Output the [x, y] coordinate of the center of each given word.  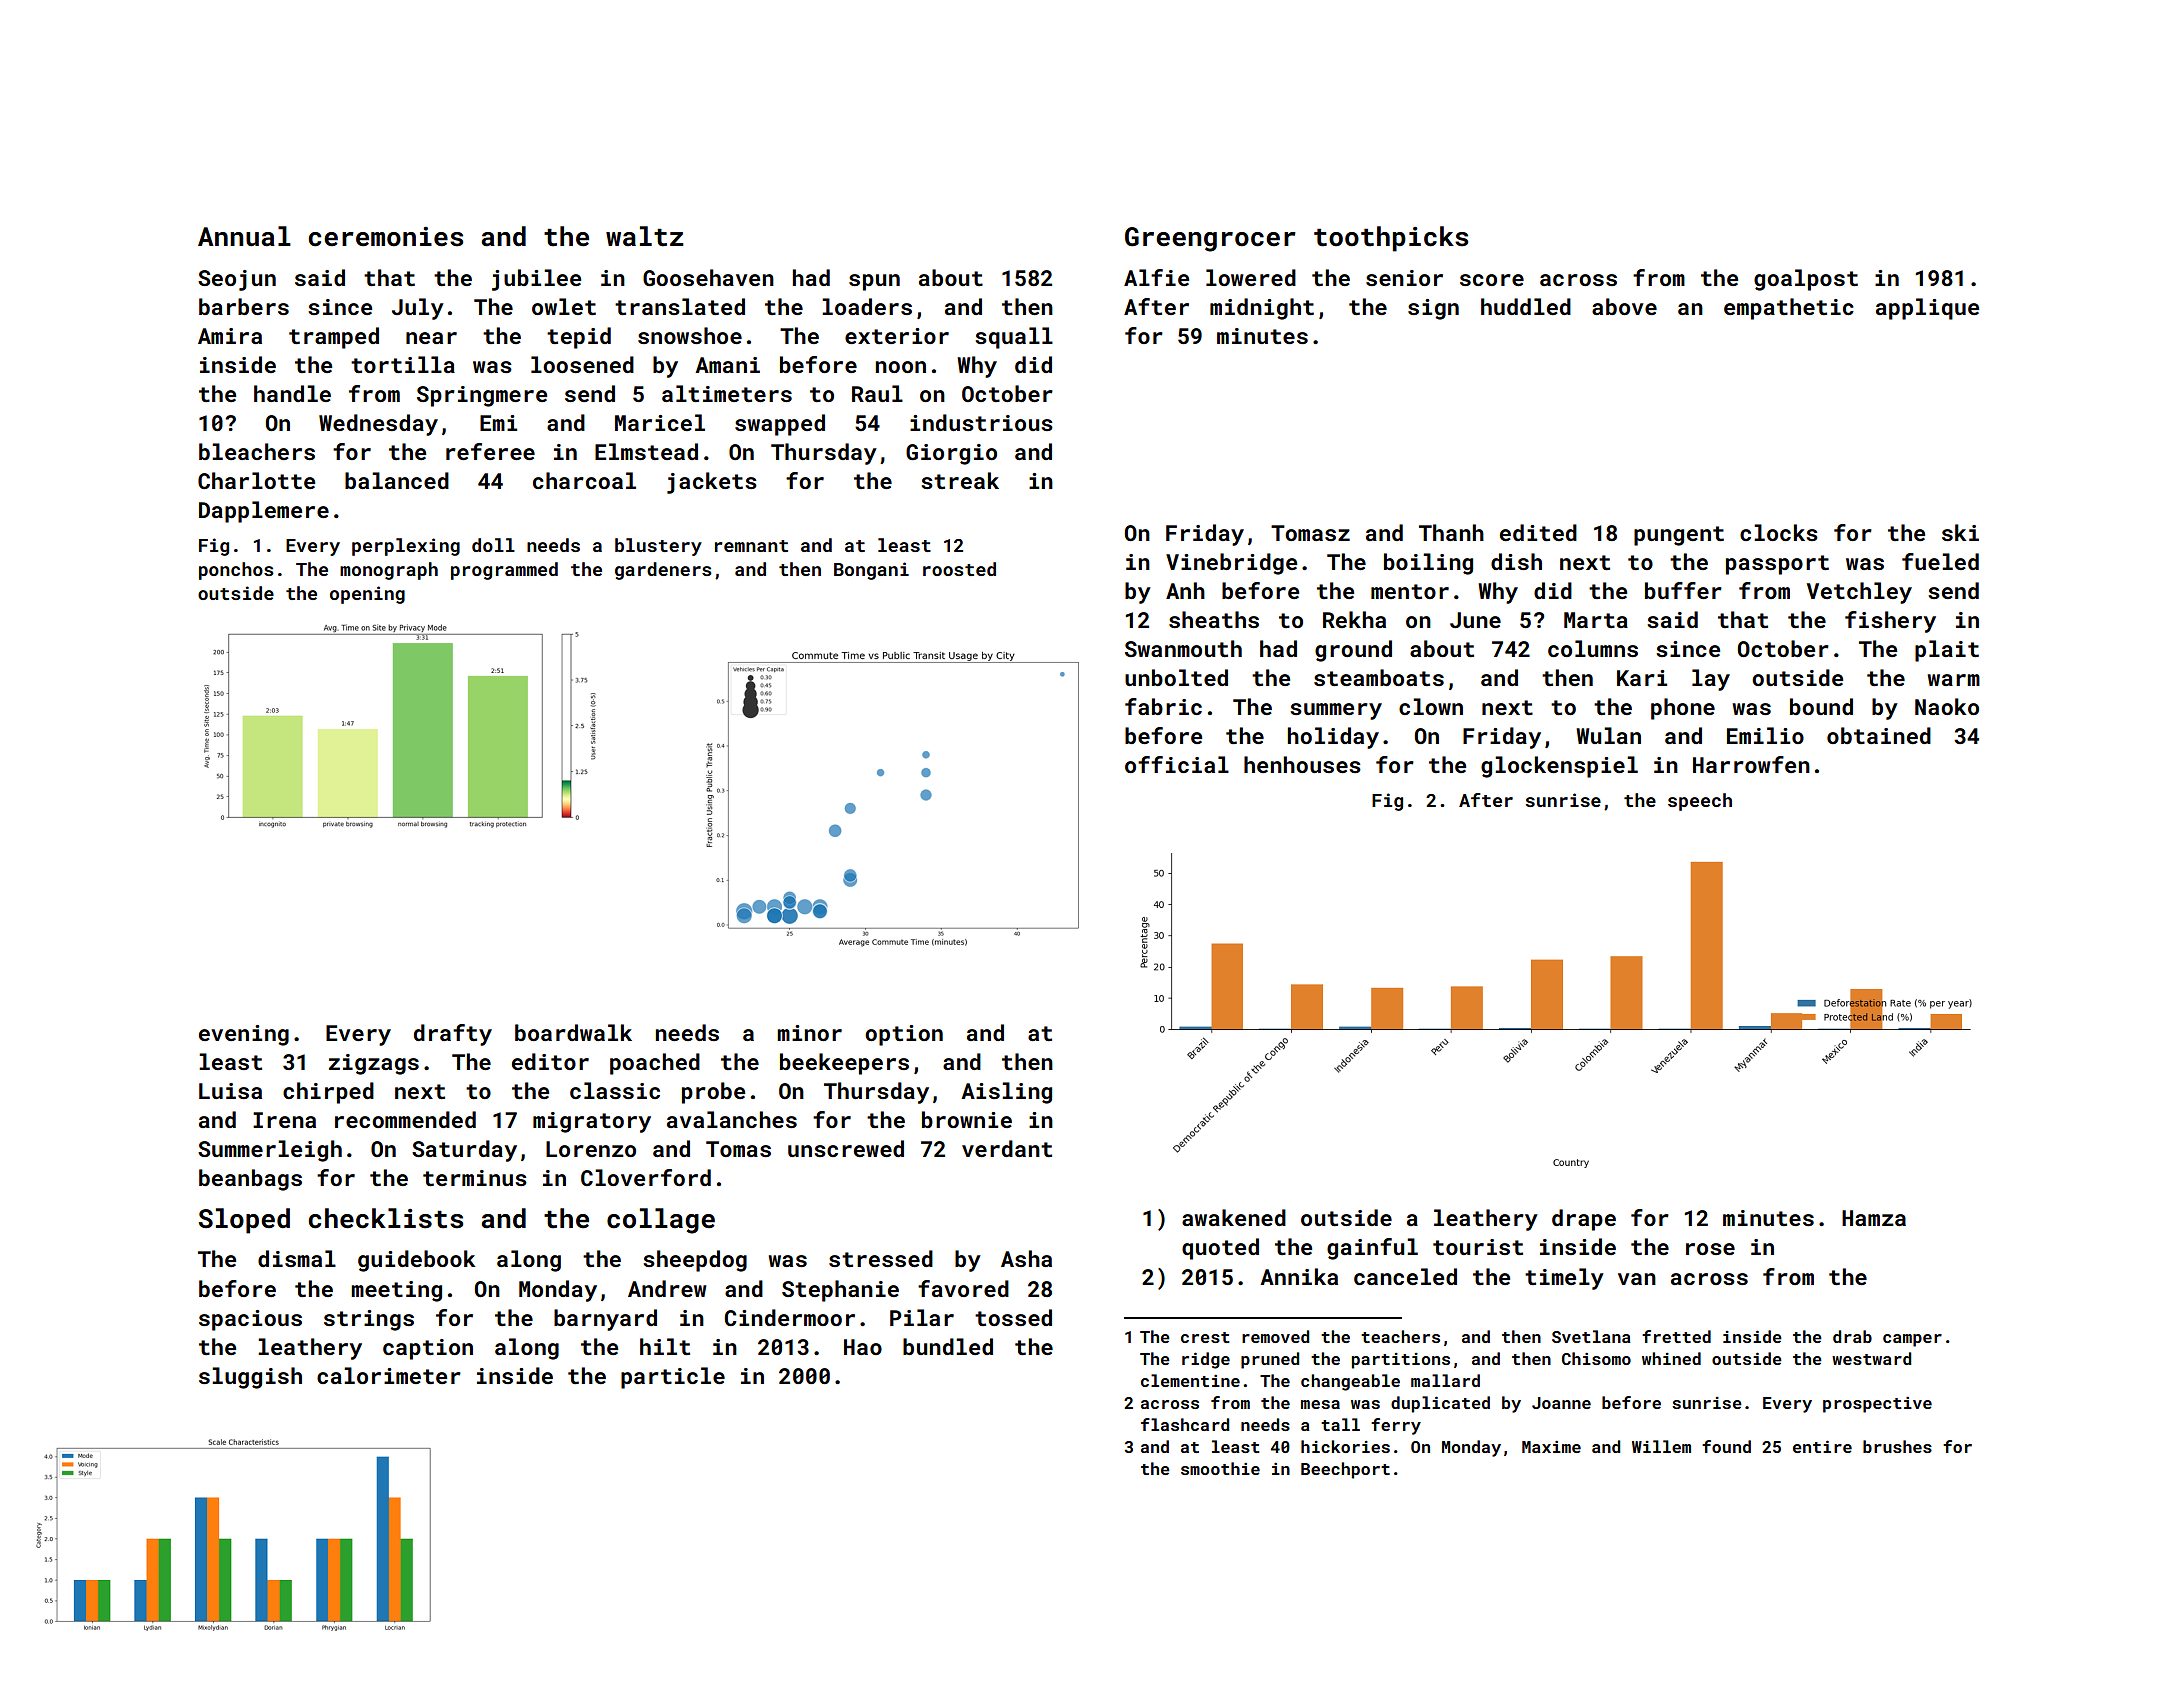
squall [1014, 338]
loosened [582, 364]
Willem [1661, 1446]
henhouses [1302, 764]
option [904, 1035]
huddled [1526, 306]
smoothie [1220, 1468]
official [1177, 764]
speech [1700, 802]
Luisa [230, 1091]
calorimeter [389, 1375]
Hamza [1874, 1218]
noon [901, 367]
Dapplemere [264, 512]
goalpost [1806, 280]
